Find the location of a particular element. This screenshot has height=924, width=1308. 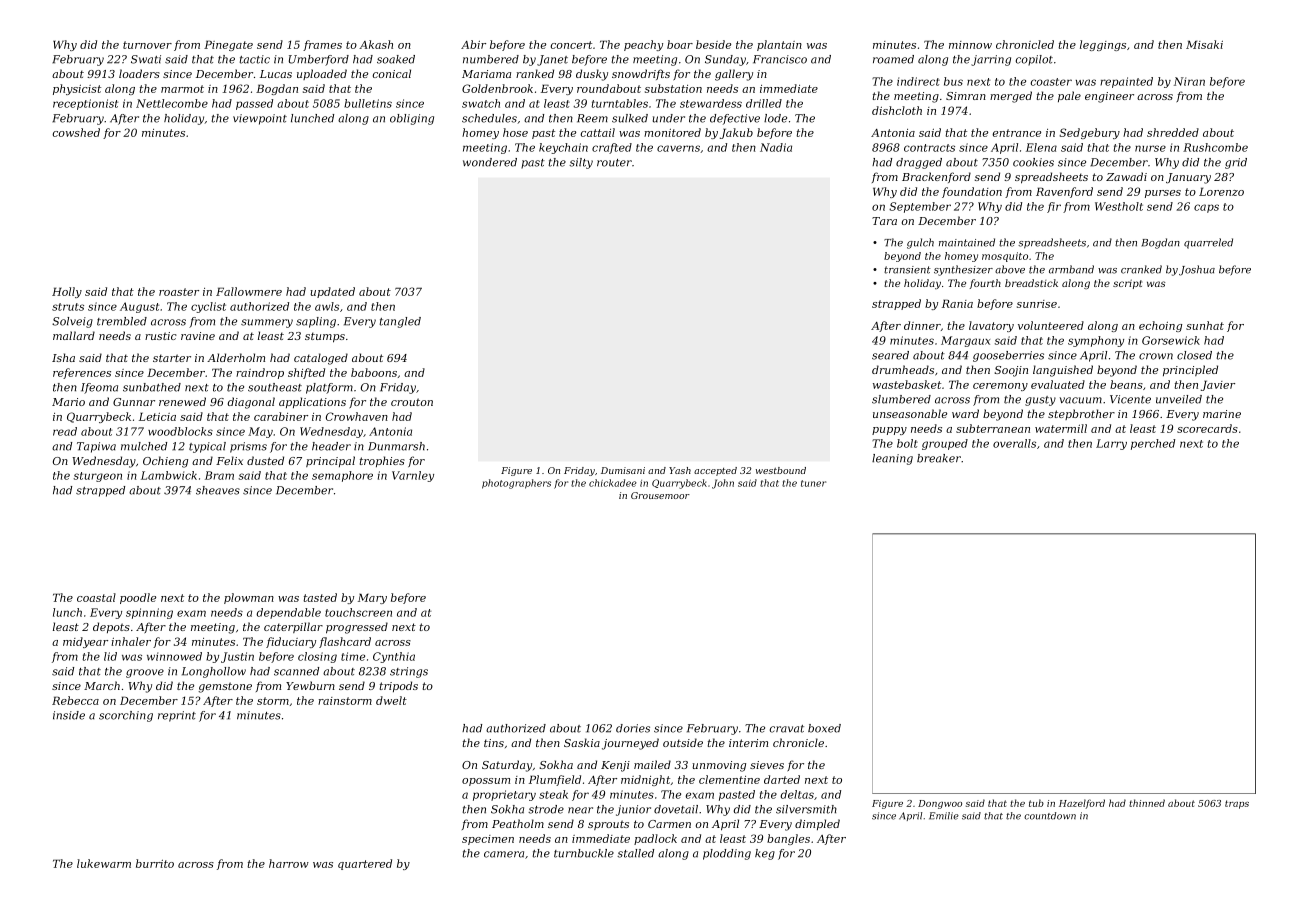

Cynthia is located at coordinates (394, 657).
